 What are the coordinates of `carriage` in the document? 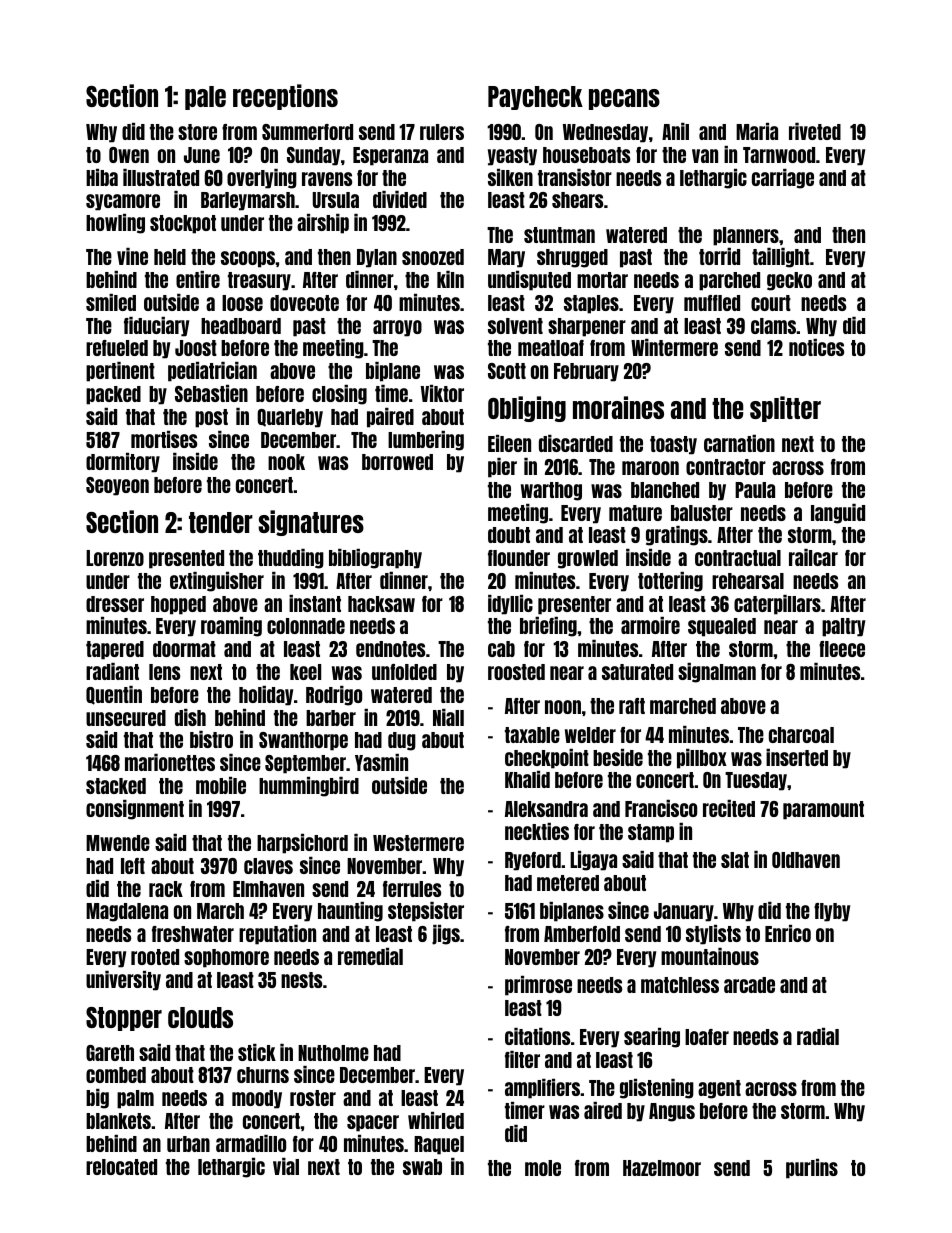 It's located at (783, 179).
